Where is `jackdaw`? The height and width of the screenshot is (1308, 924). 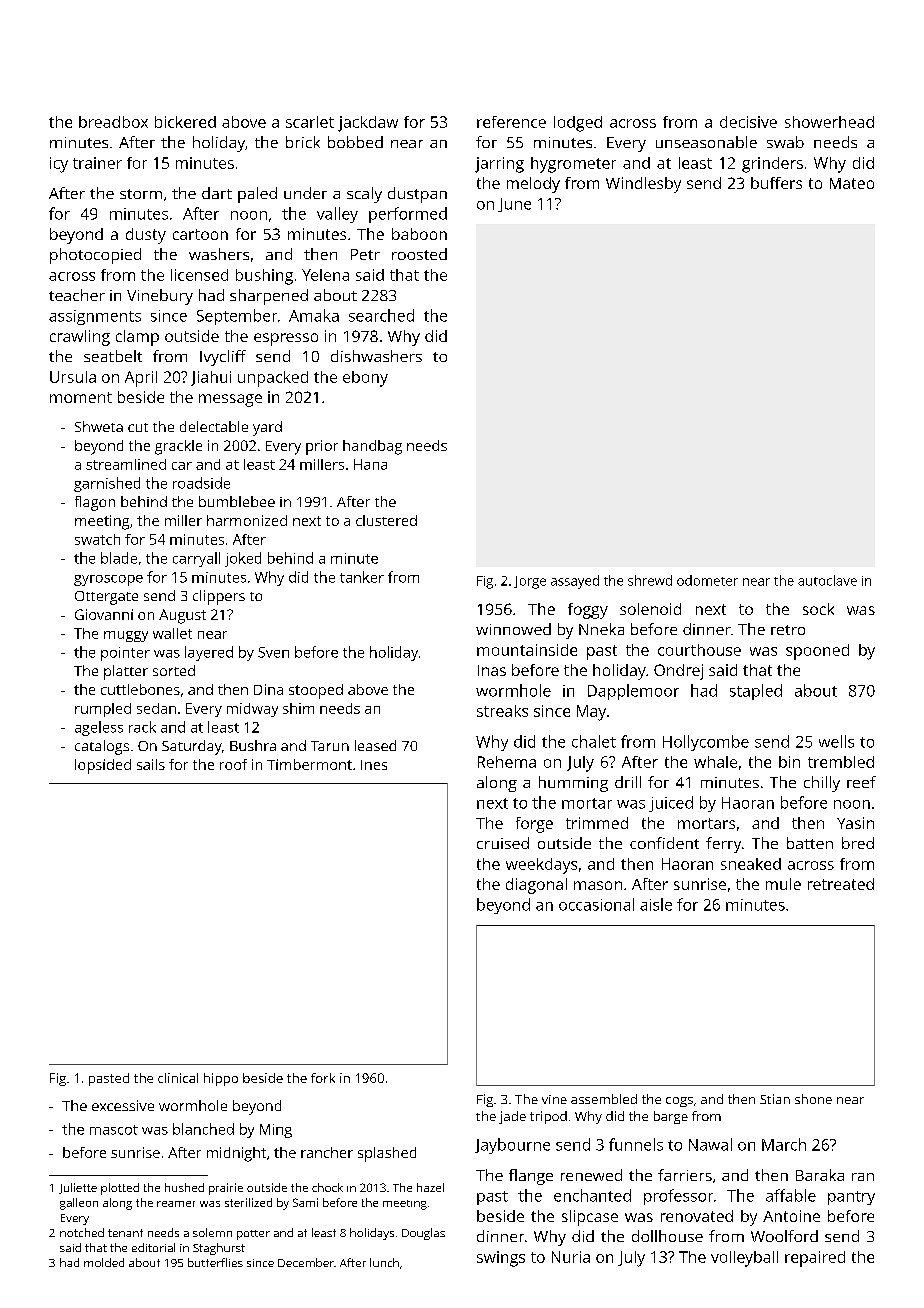 jackdaw is located at coordinates (368, 124).
